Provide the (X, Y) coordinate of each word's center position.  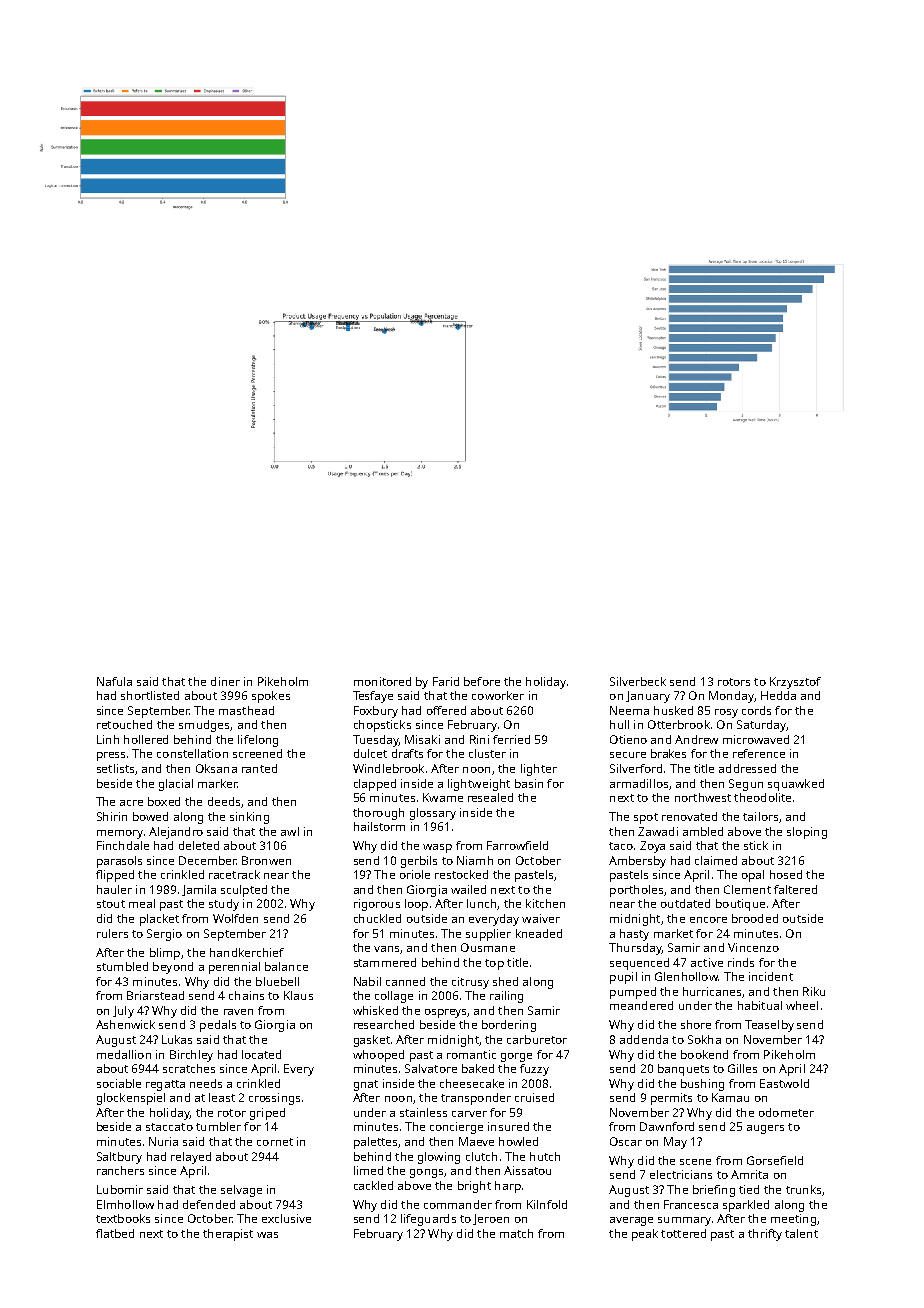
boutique (740, 905)
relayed (191, 1158)
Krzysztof (795, 683)
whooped (378, 1056)
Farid (446, 681)
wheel (802, 1005)
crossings (274, 1099)
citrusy (470, 983)
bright (474, 1187)
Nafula (114, 681)
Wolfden (235, 918)
